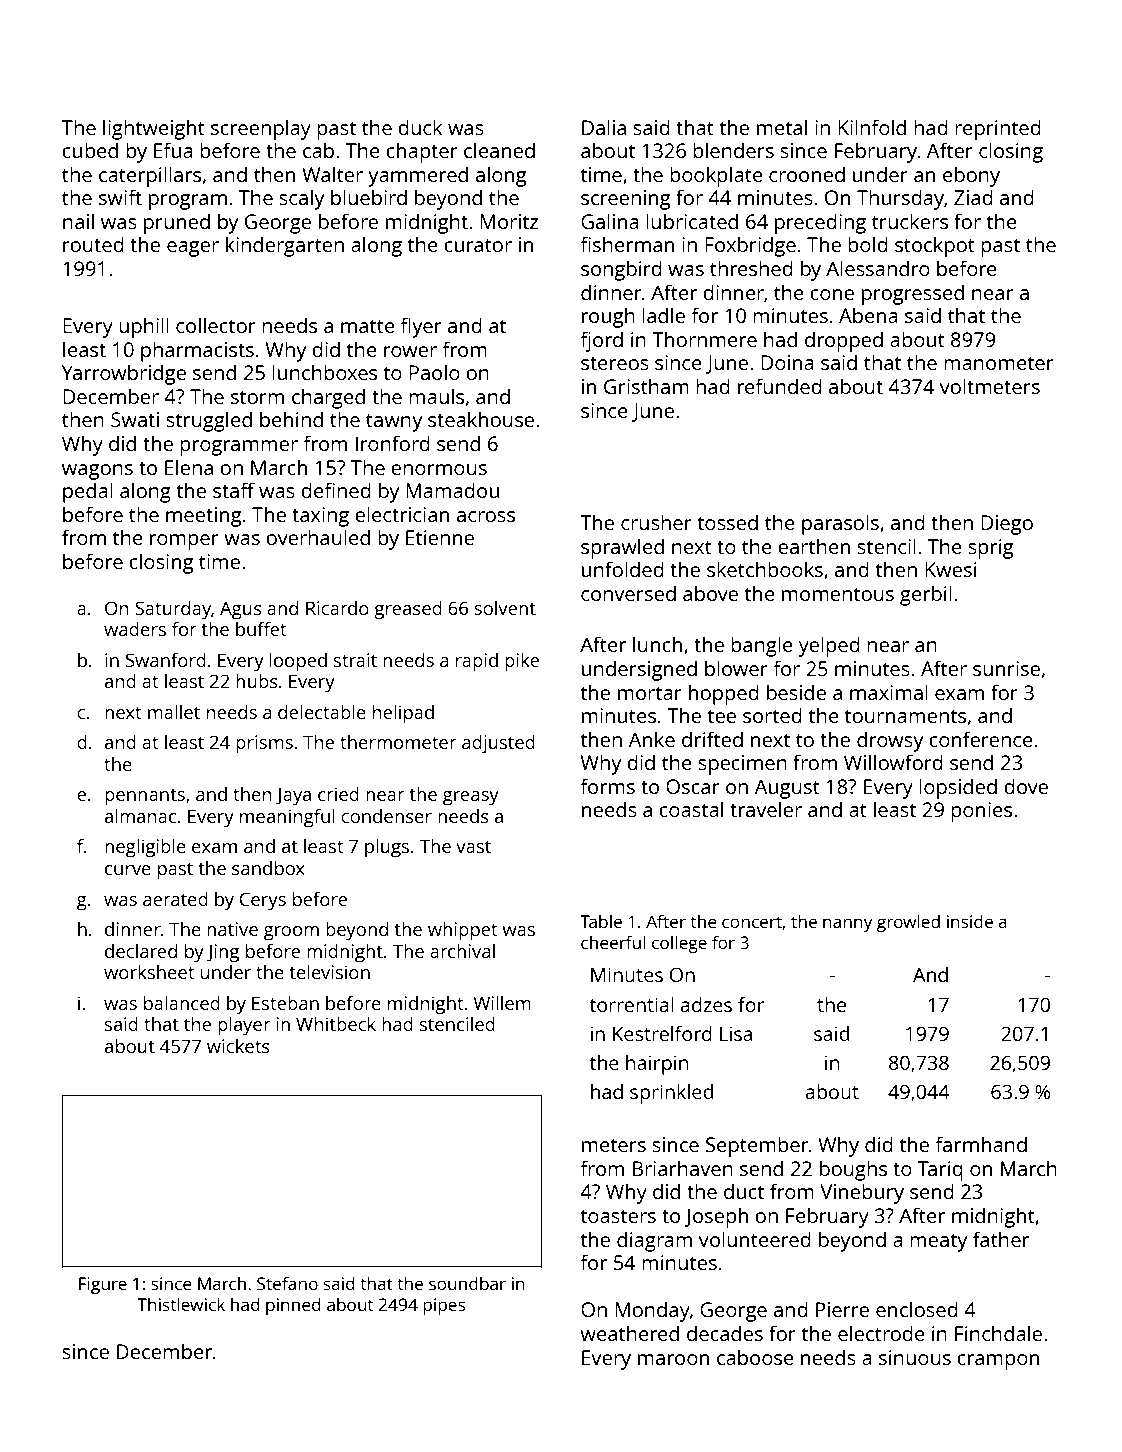  I want to click on cubed, so click(90, 150).
